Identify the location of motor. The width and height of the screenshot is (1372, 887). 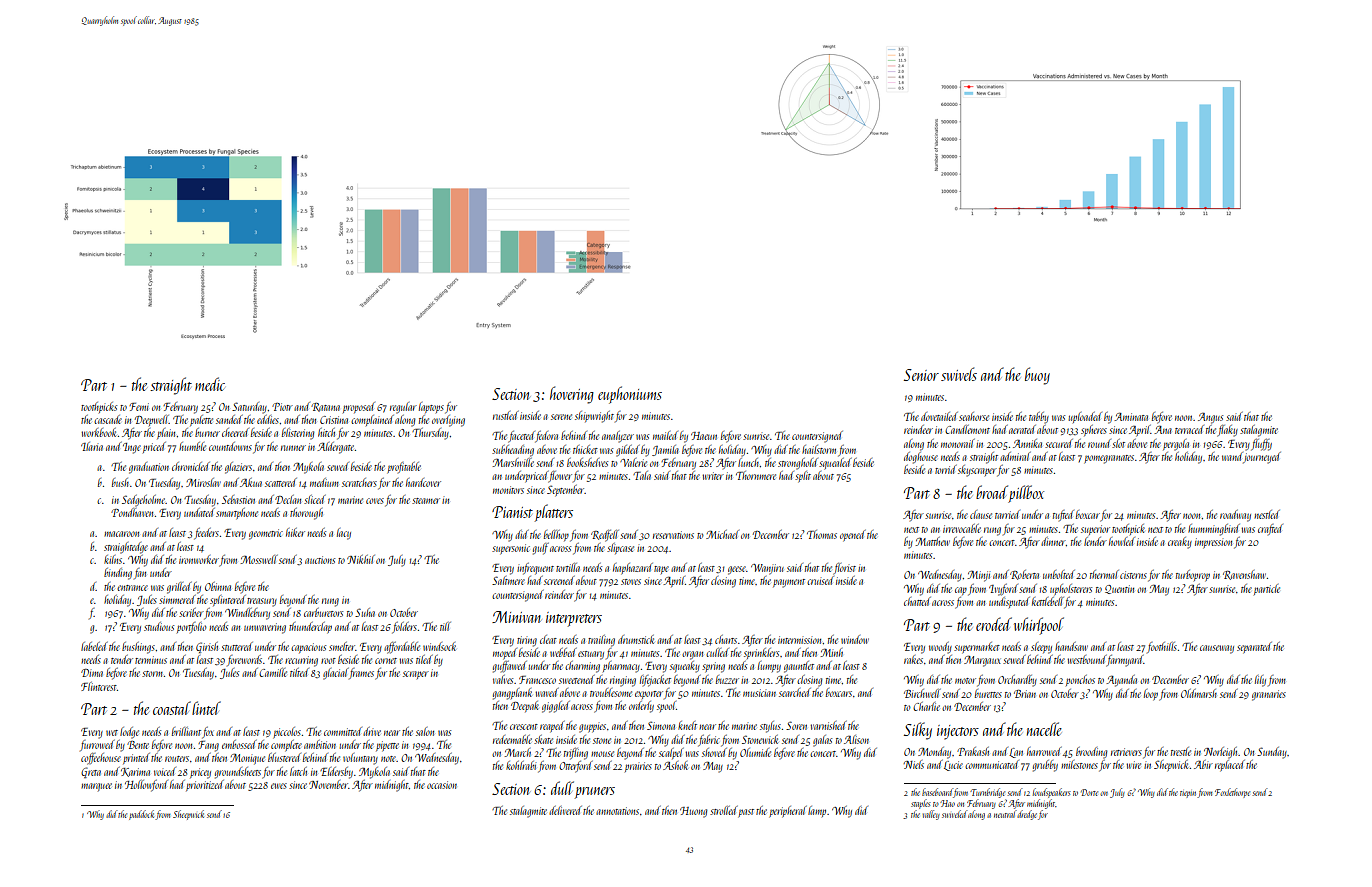
(965, 681).
